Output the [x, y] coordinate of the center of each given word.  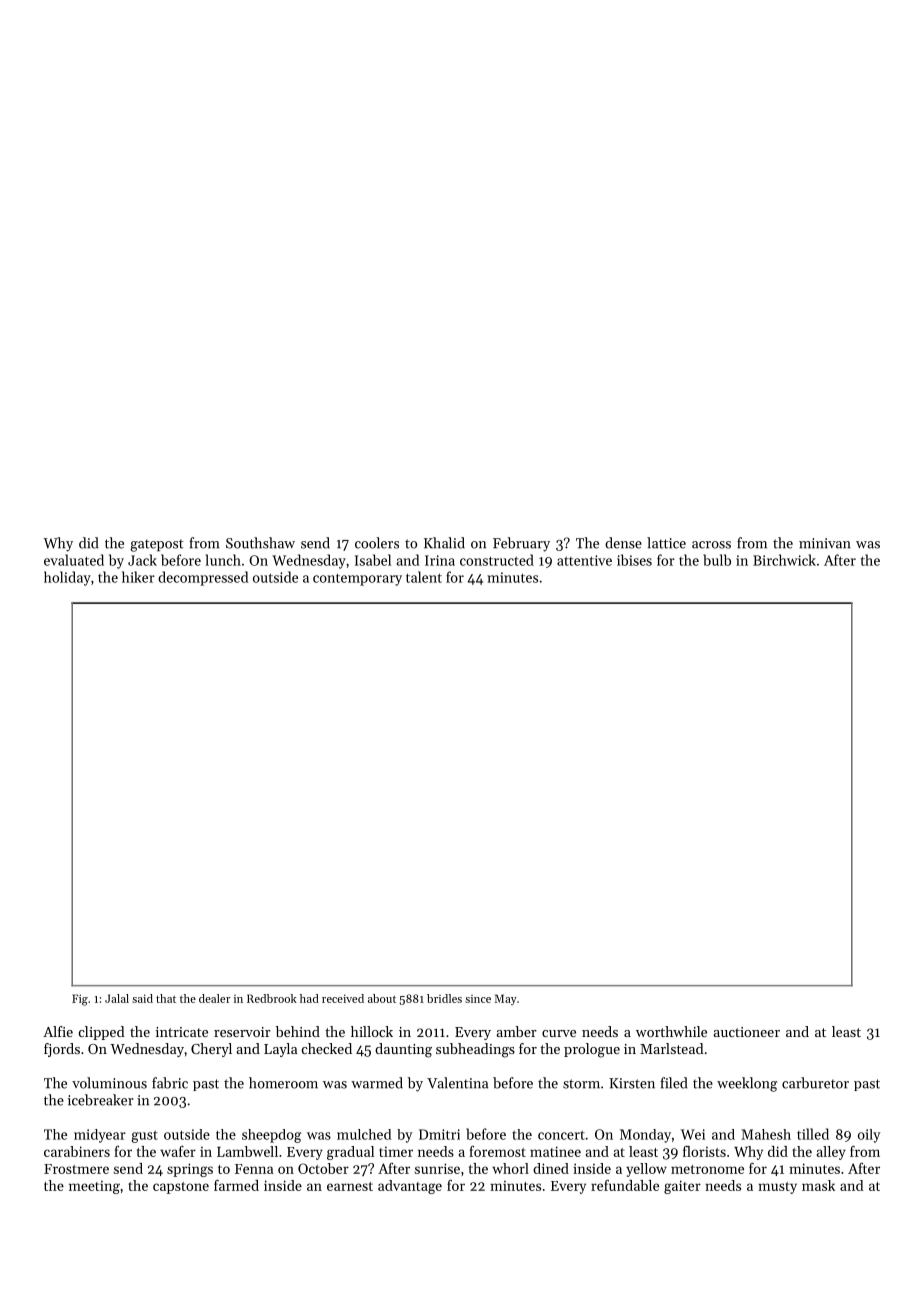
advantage [410, 1187]
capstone [181, 1188]
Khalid [444, 543]
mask [818, 1185]
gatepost [157, 545]
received [343, 998]
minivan [825, 543]
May [506, 999]
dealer [214, 998]
